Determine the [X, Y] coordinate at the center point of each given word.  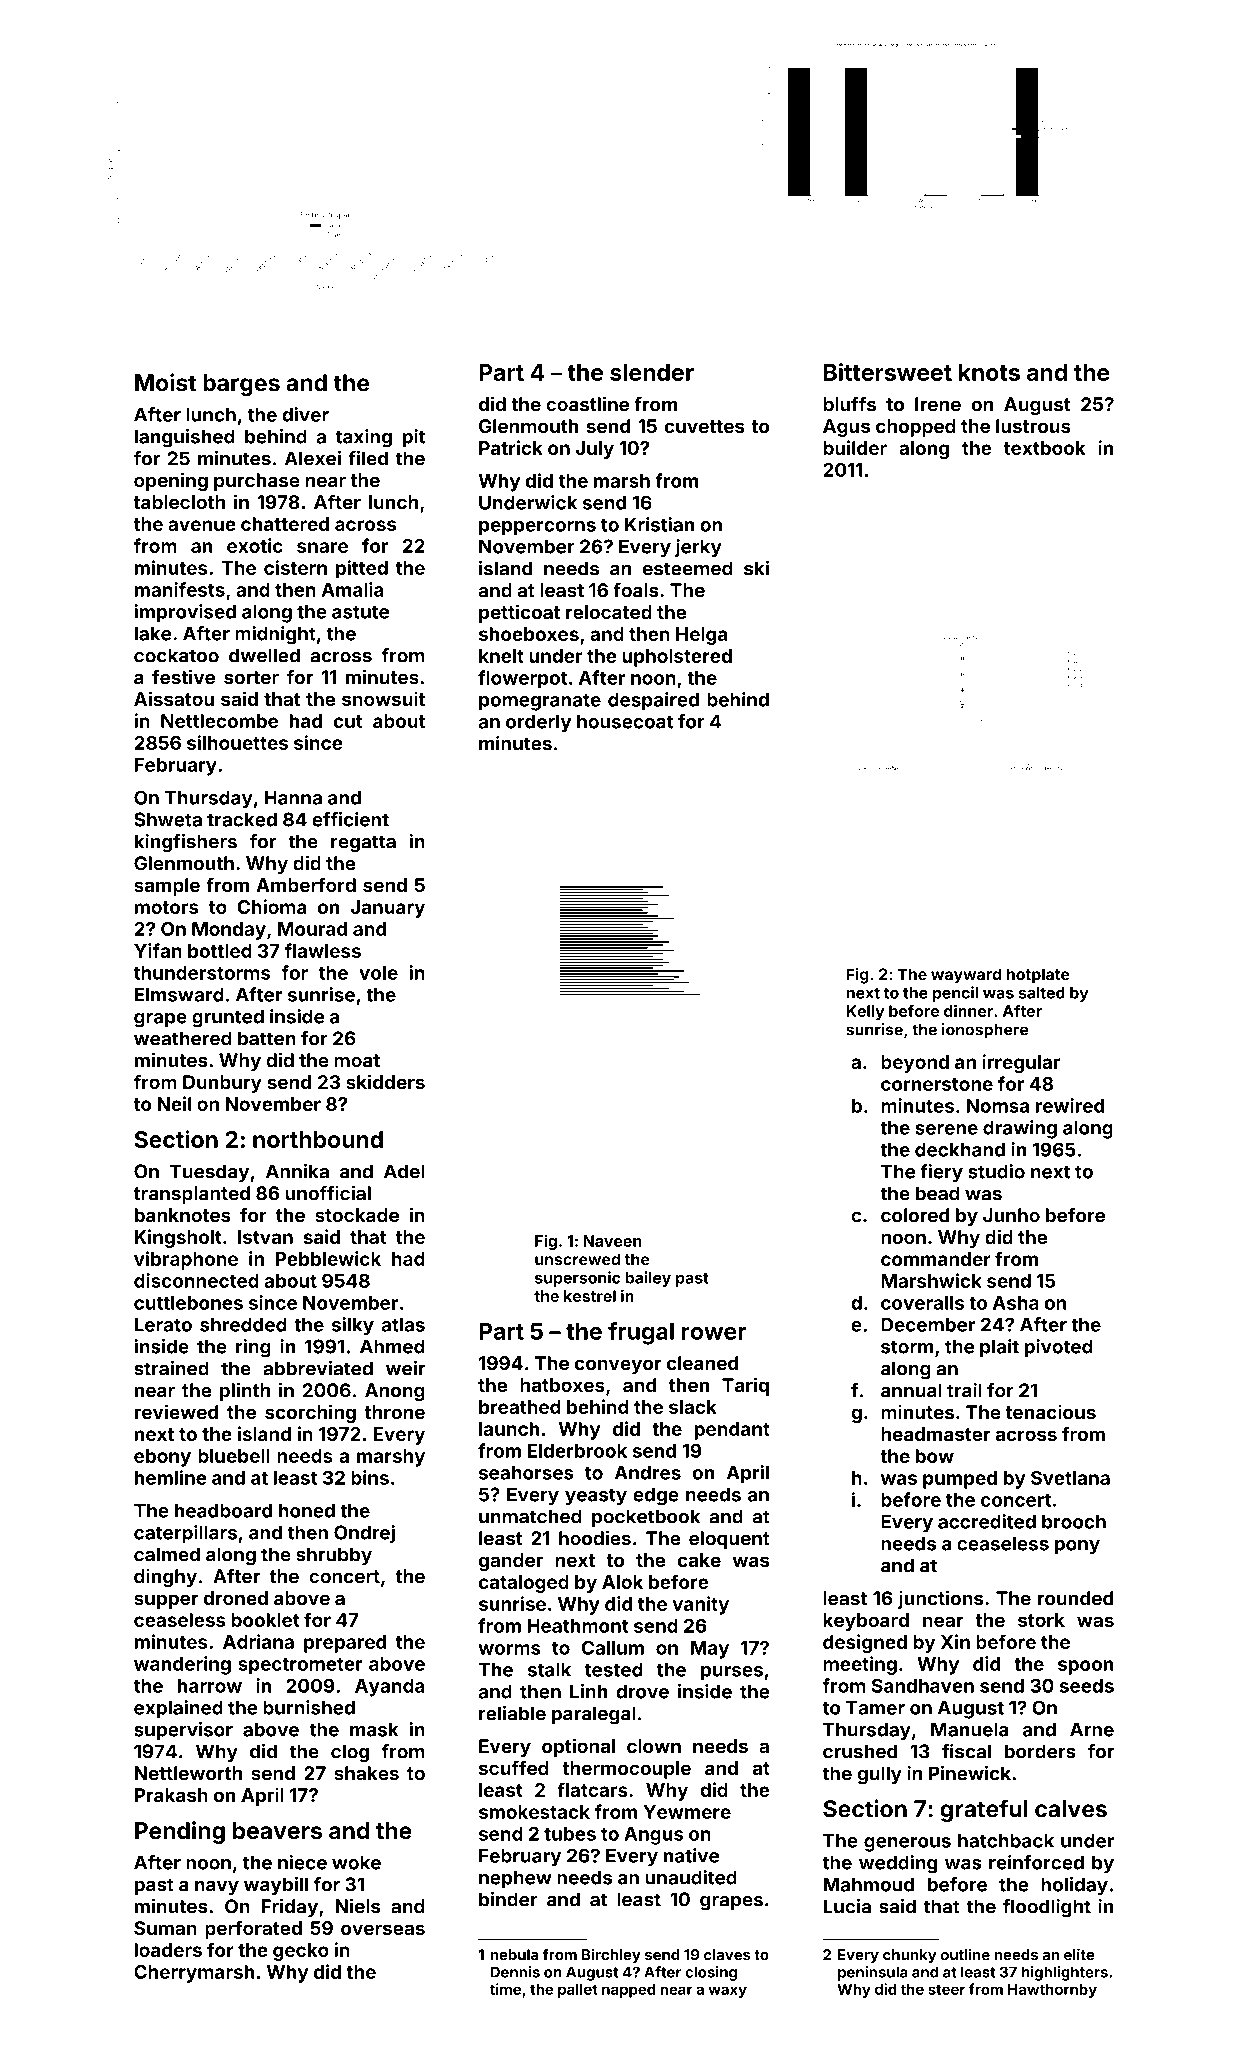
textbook [1045, 448]
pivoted [1059, 1348]
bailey [648, 1279]
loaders [168, 1950]
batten [267, 1038]
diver [305, 414]
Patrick [511, 447]
